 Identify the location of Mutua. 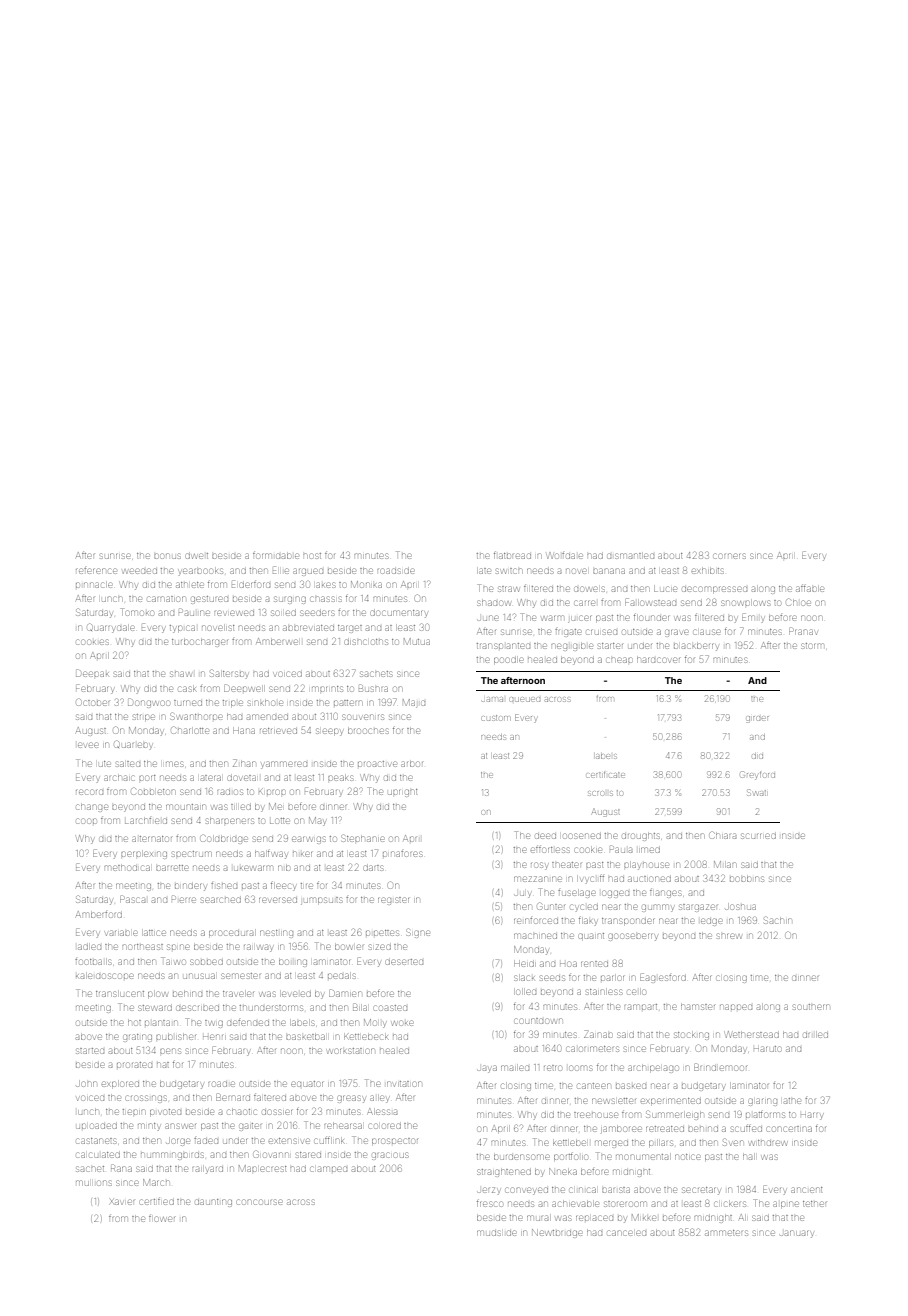
(417, 641).
